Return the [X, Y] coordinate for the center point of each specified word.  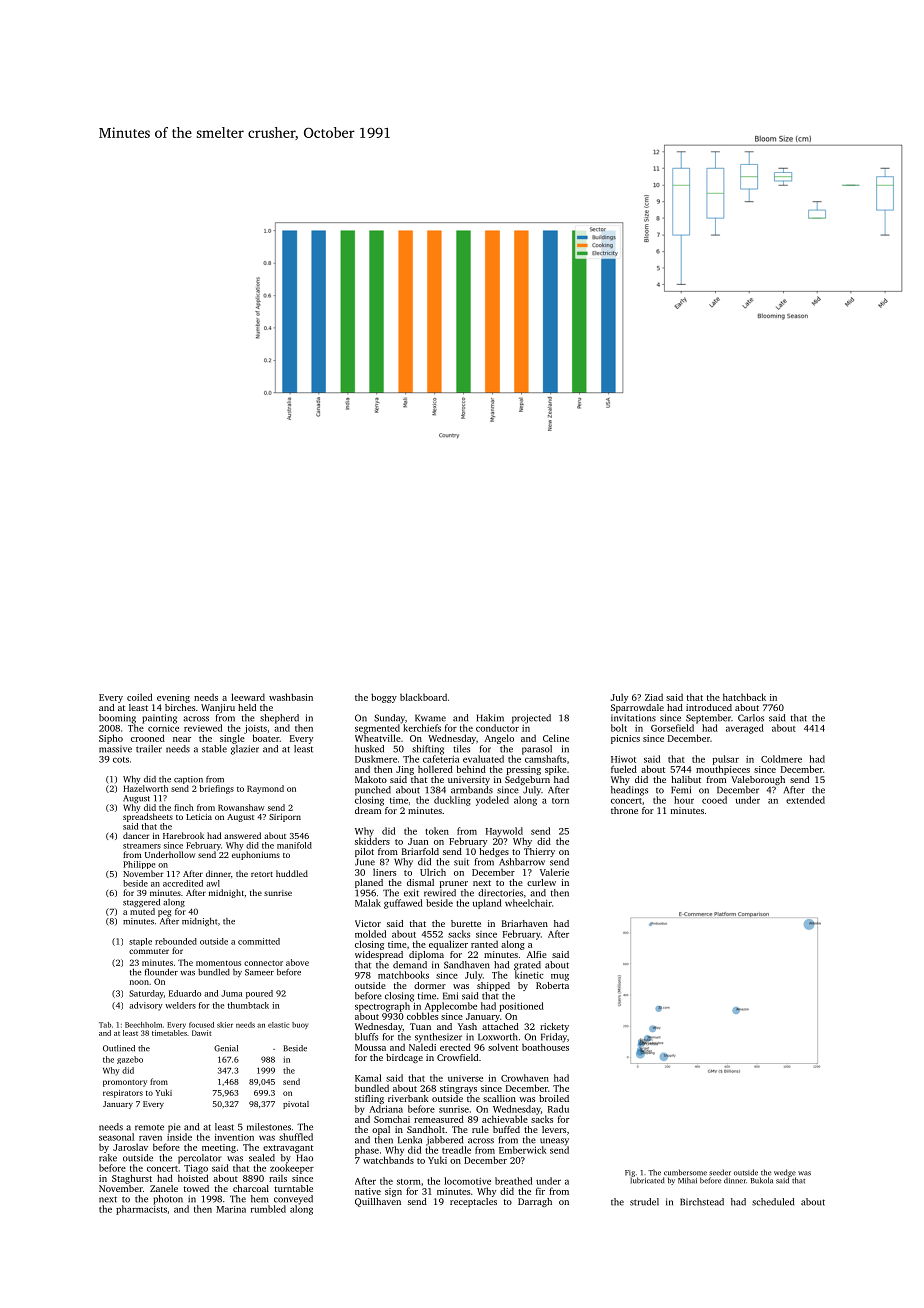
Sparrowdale [637, 708]
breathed [513, 1181]
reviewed [203, 728]
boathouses [545, 1047]
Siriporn [285, 818]
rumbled [268, 1209]
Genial [226, 1048]
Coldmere [781, 759]
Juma [231, 993]
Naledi [422, 1047]
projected [531, 719]
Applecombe [451, 1007]
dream [368, 810]
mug [560, 977]
